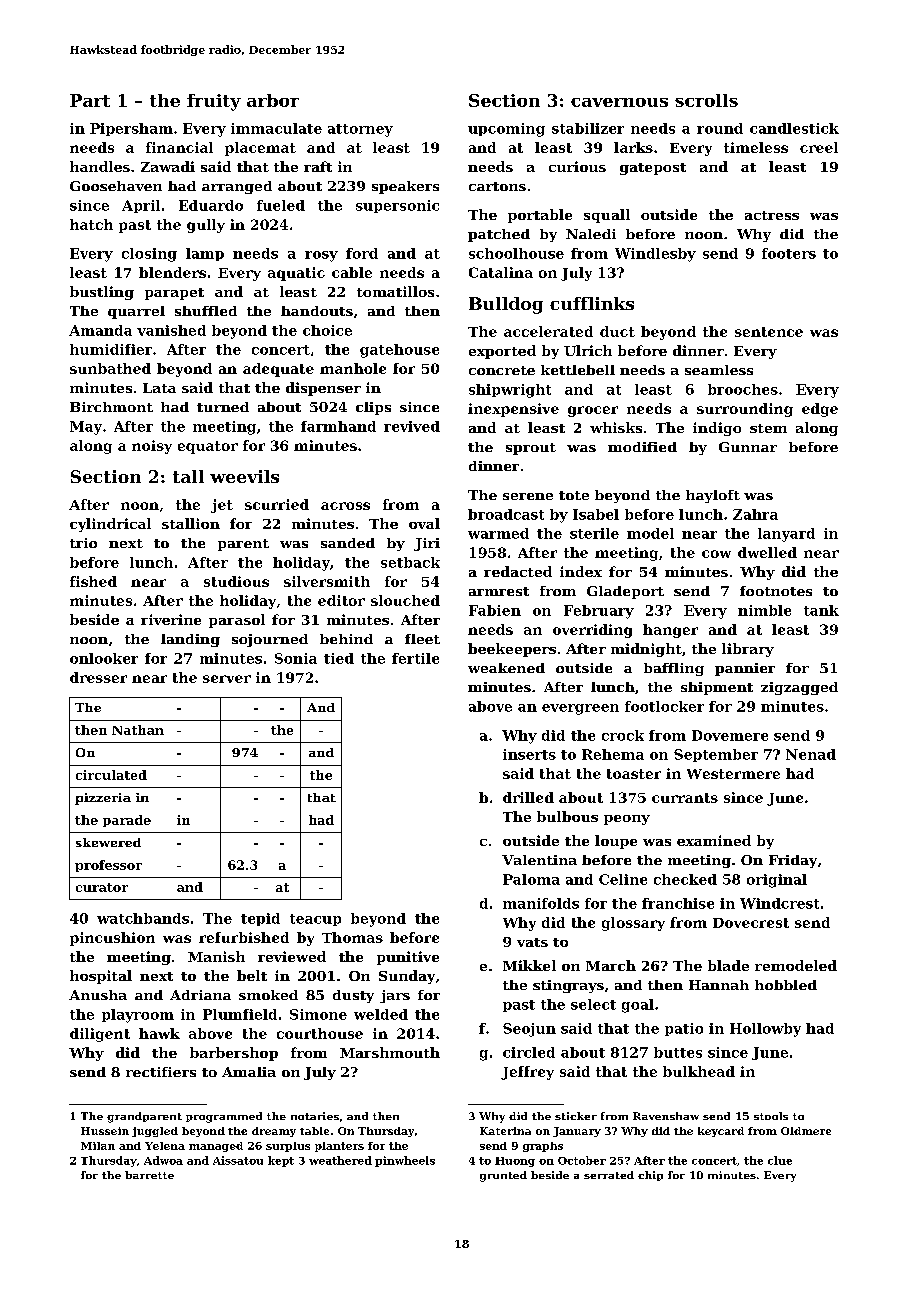 The width and height of the image is (908, 1316). What do you see at coordinates (780, 1160) in the image?
I see `clue` at bounding box center [780, 1160].
